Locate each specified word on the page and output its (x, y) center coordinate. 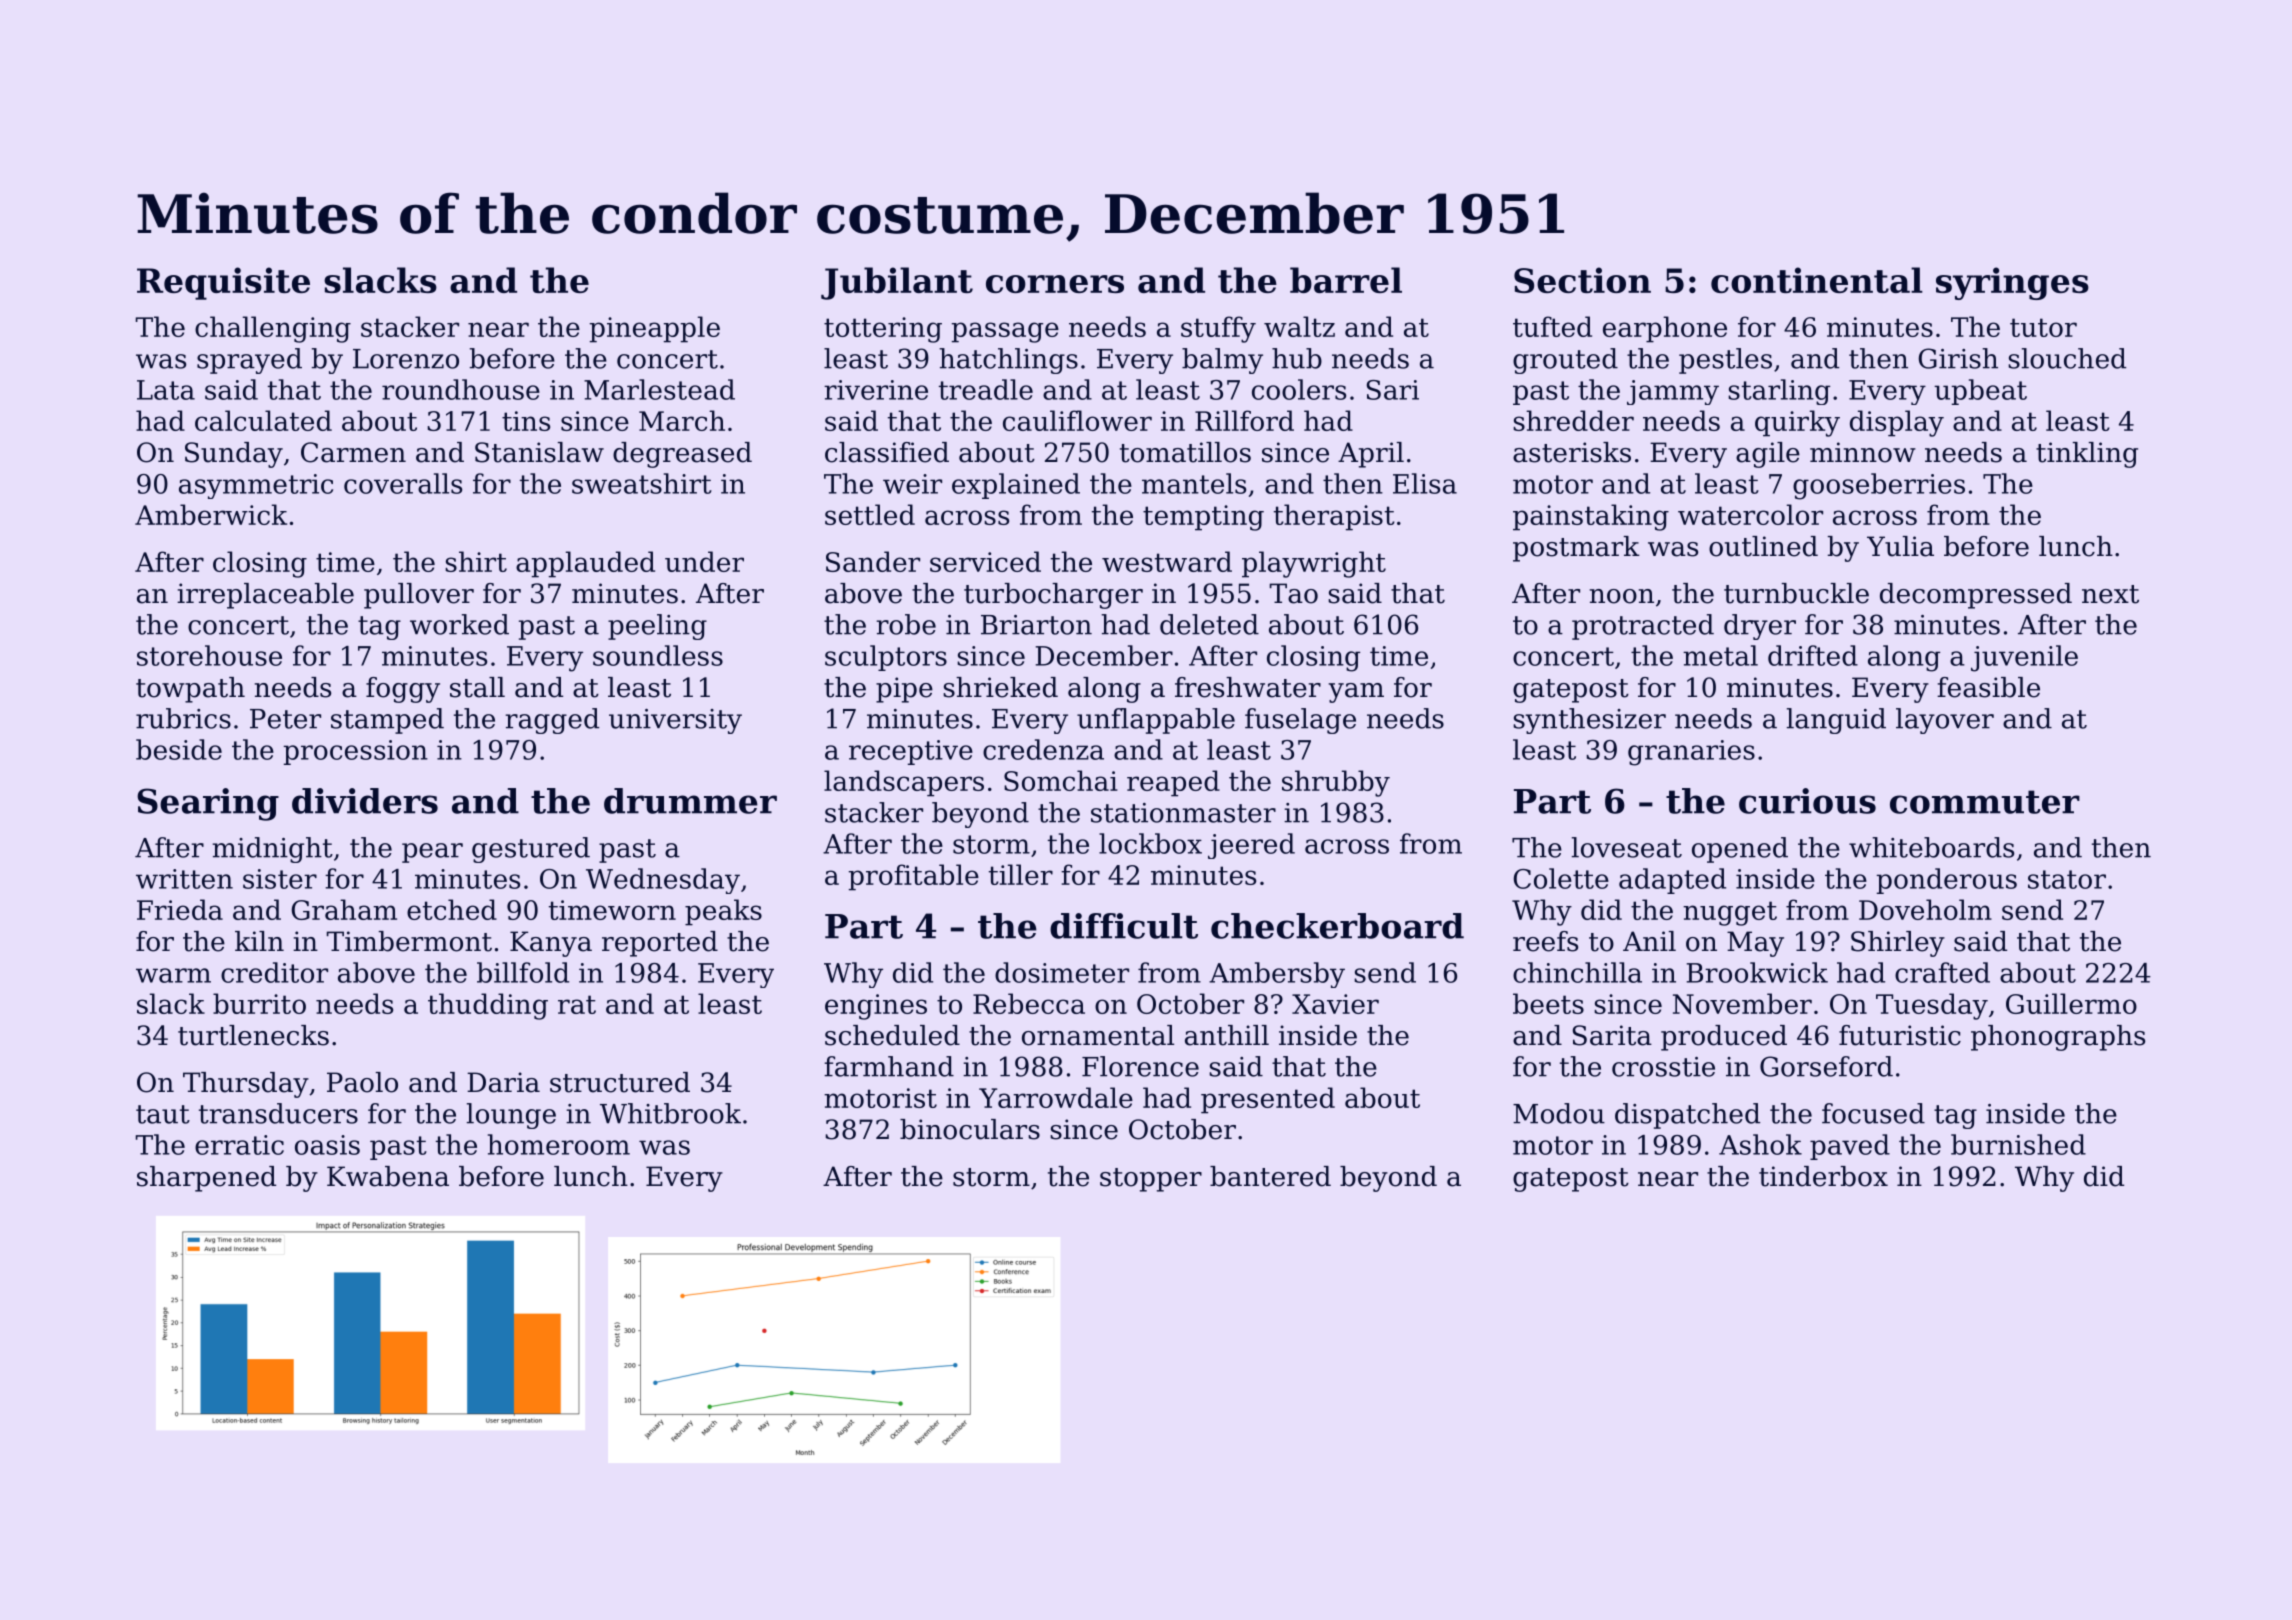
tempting (1203, 518)
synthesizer (1589, 721)
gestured (531, 850)
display (1897, 423)
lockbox (1150, 843)
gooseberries (1879, 486)
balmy (1222, 361)
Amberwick (211, 514)
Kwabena (388, 1176)
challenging (273, 329)
